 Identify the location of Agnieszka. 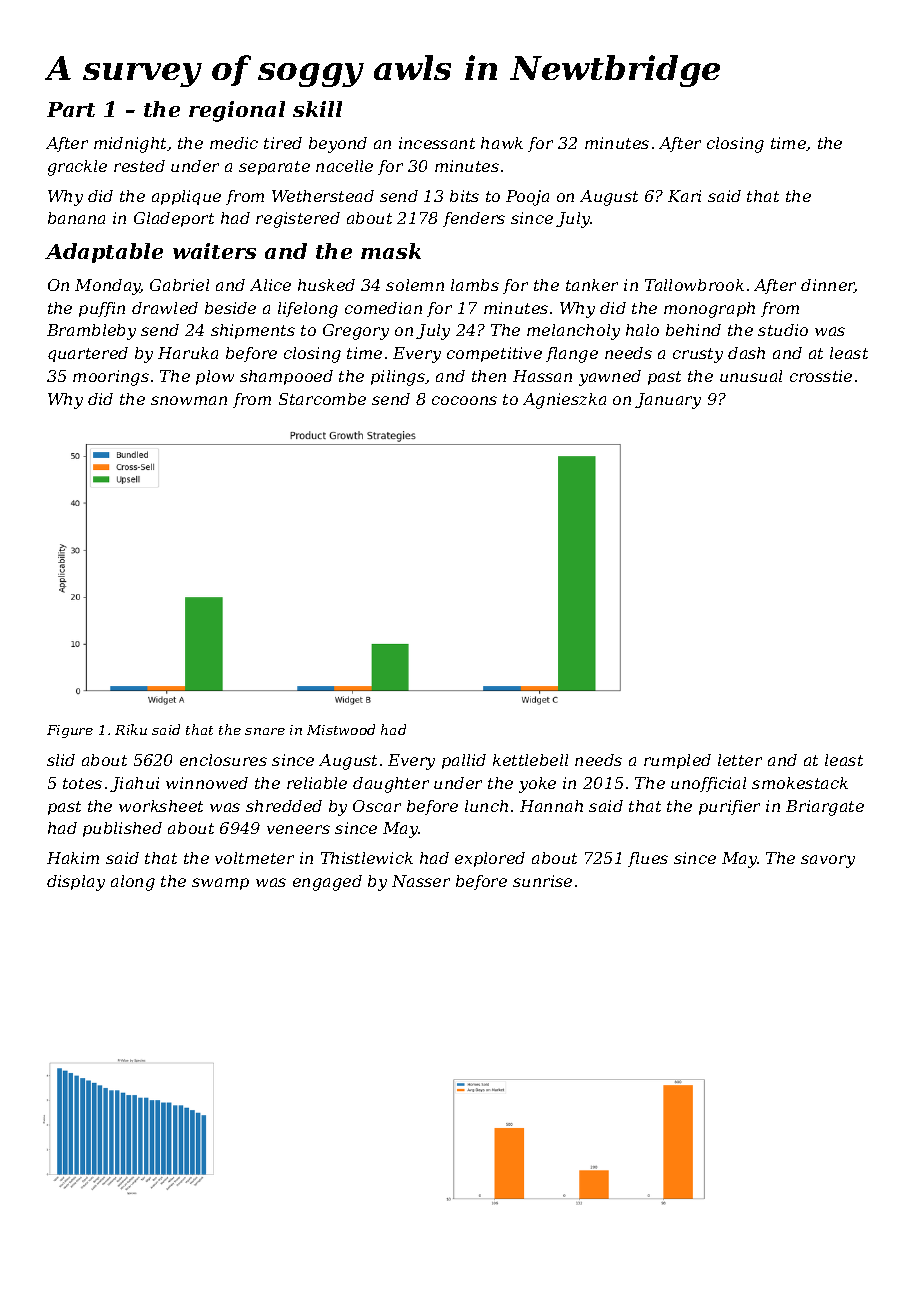
(564, 401).
